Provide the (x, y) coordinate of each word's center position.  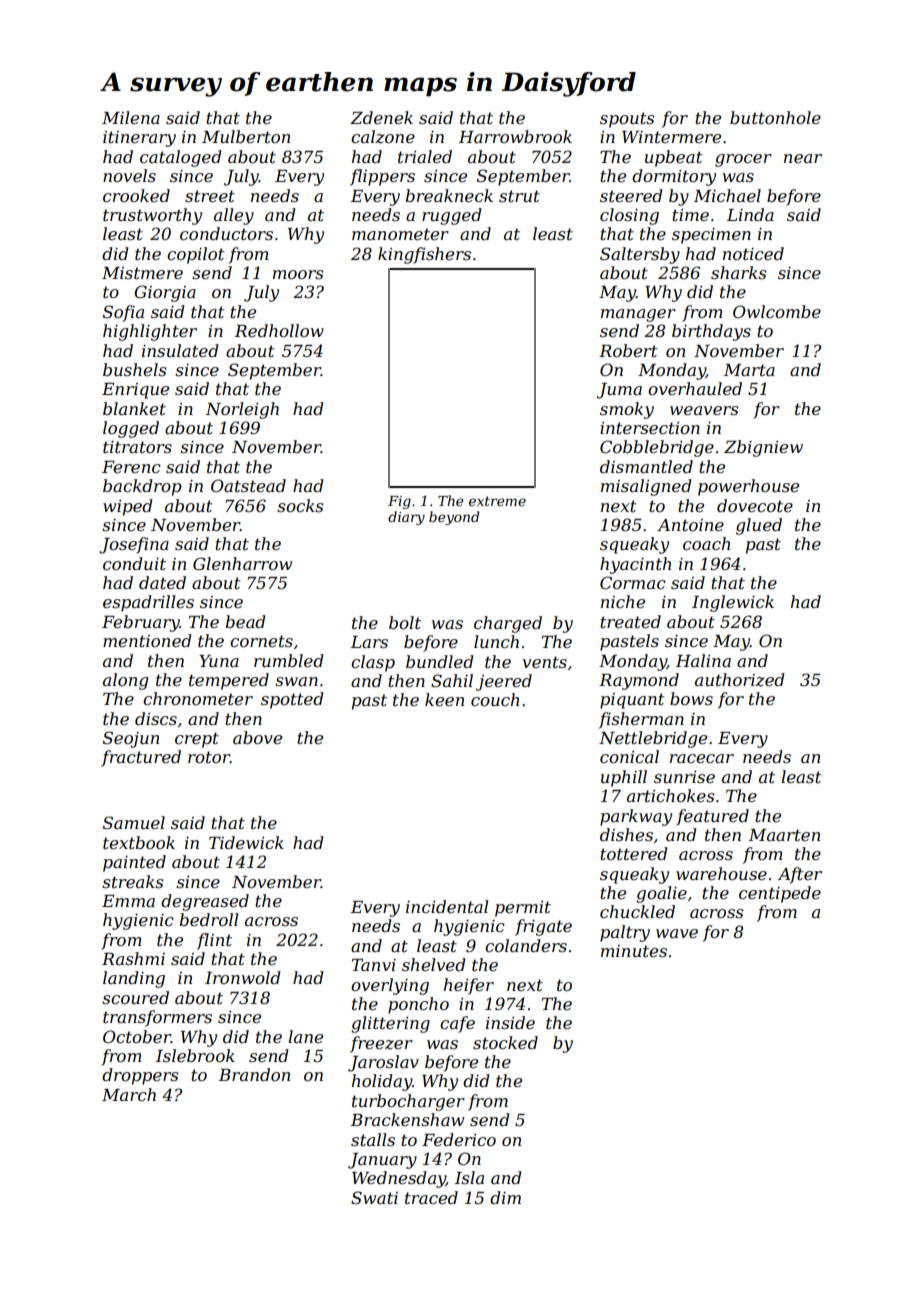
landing (134, 979)
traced (431, 1197)
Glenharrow (242, 563)
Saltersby (640, 255)
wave (677, 933)
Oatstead (248, 485)
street (210, 196)
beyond (454, 518)
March (129, 1094)
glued (759, 526)
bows (691, 698)
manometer (400, 234)
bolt (405, 622)
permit (523, 909)
